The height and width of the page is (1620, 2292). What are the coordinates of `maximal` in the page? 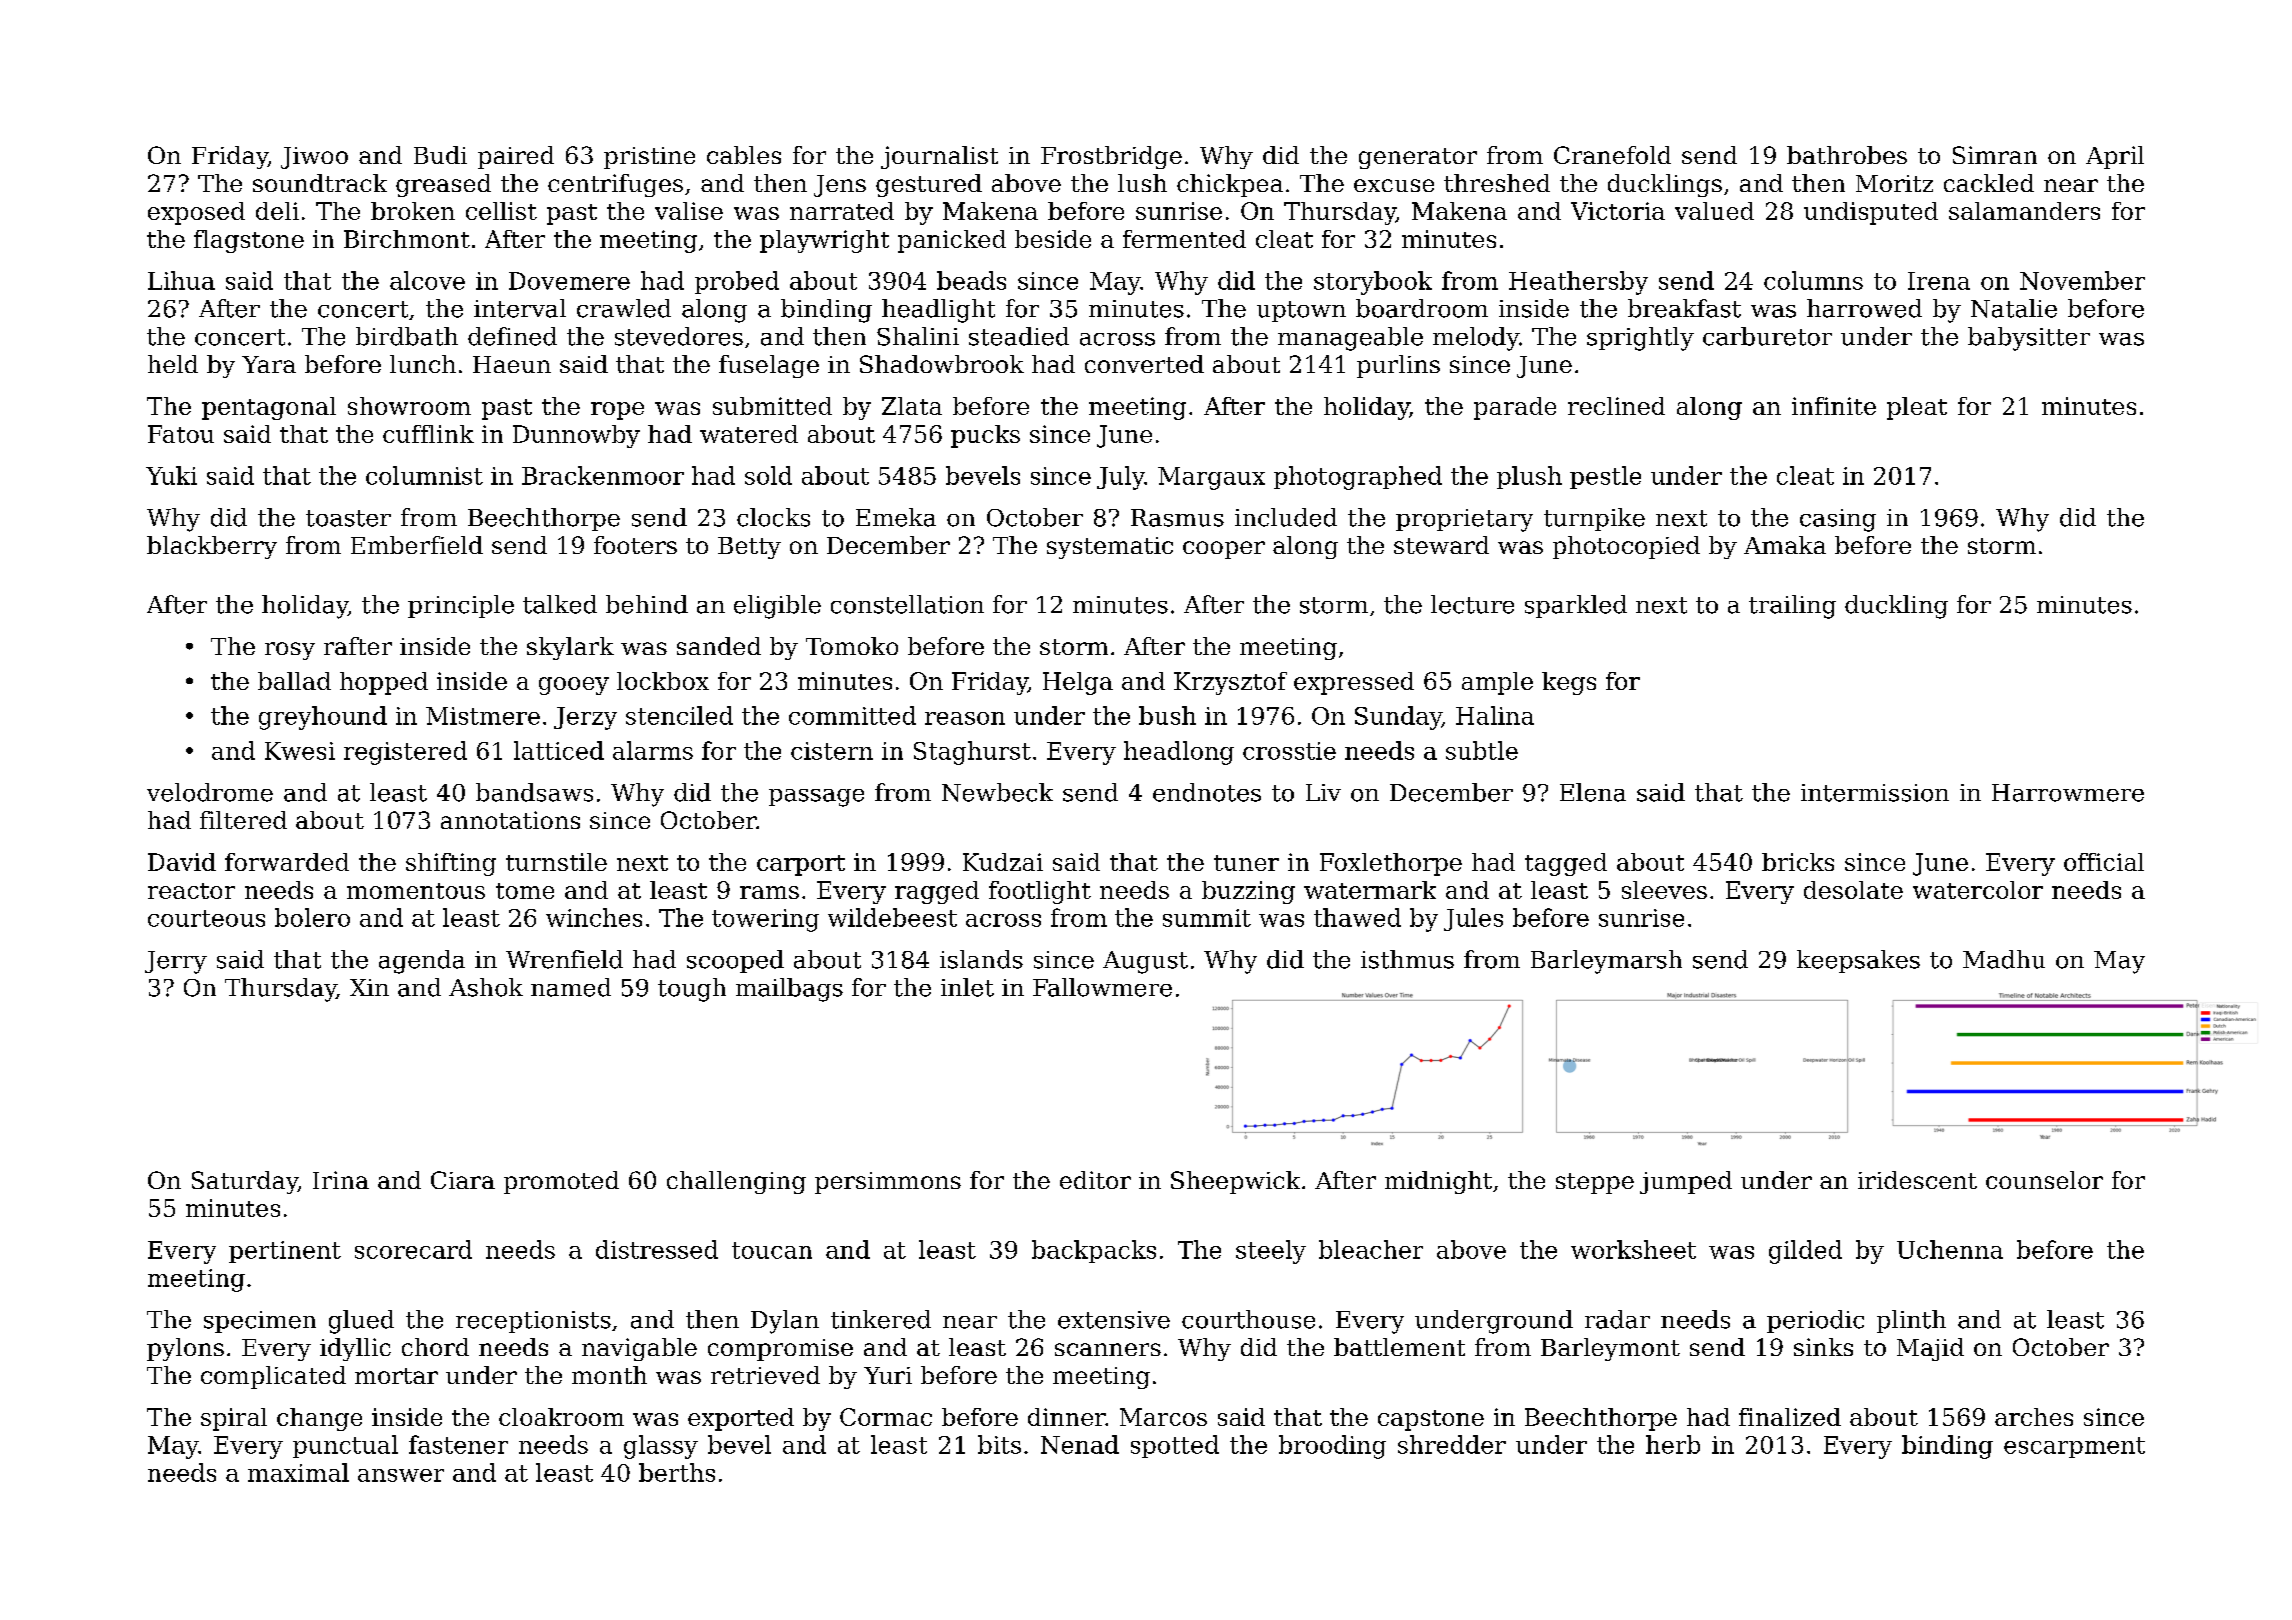 It's located at (298, 1472).
